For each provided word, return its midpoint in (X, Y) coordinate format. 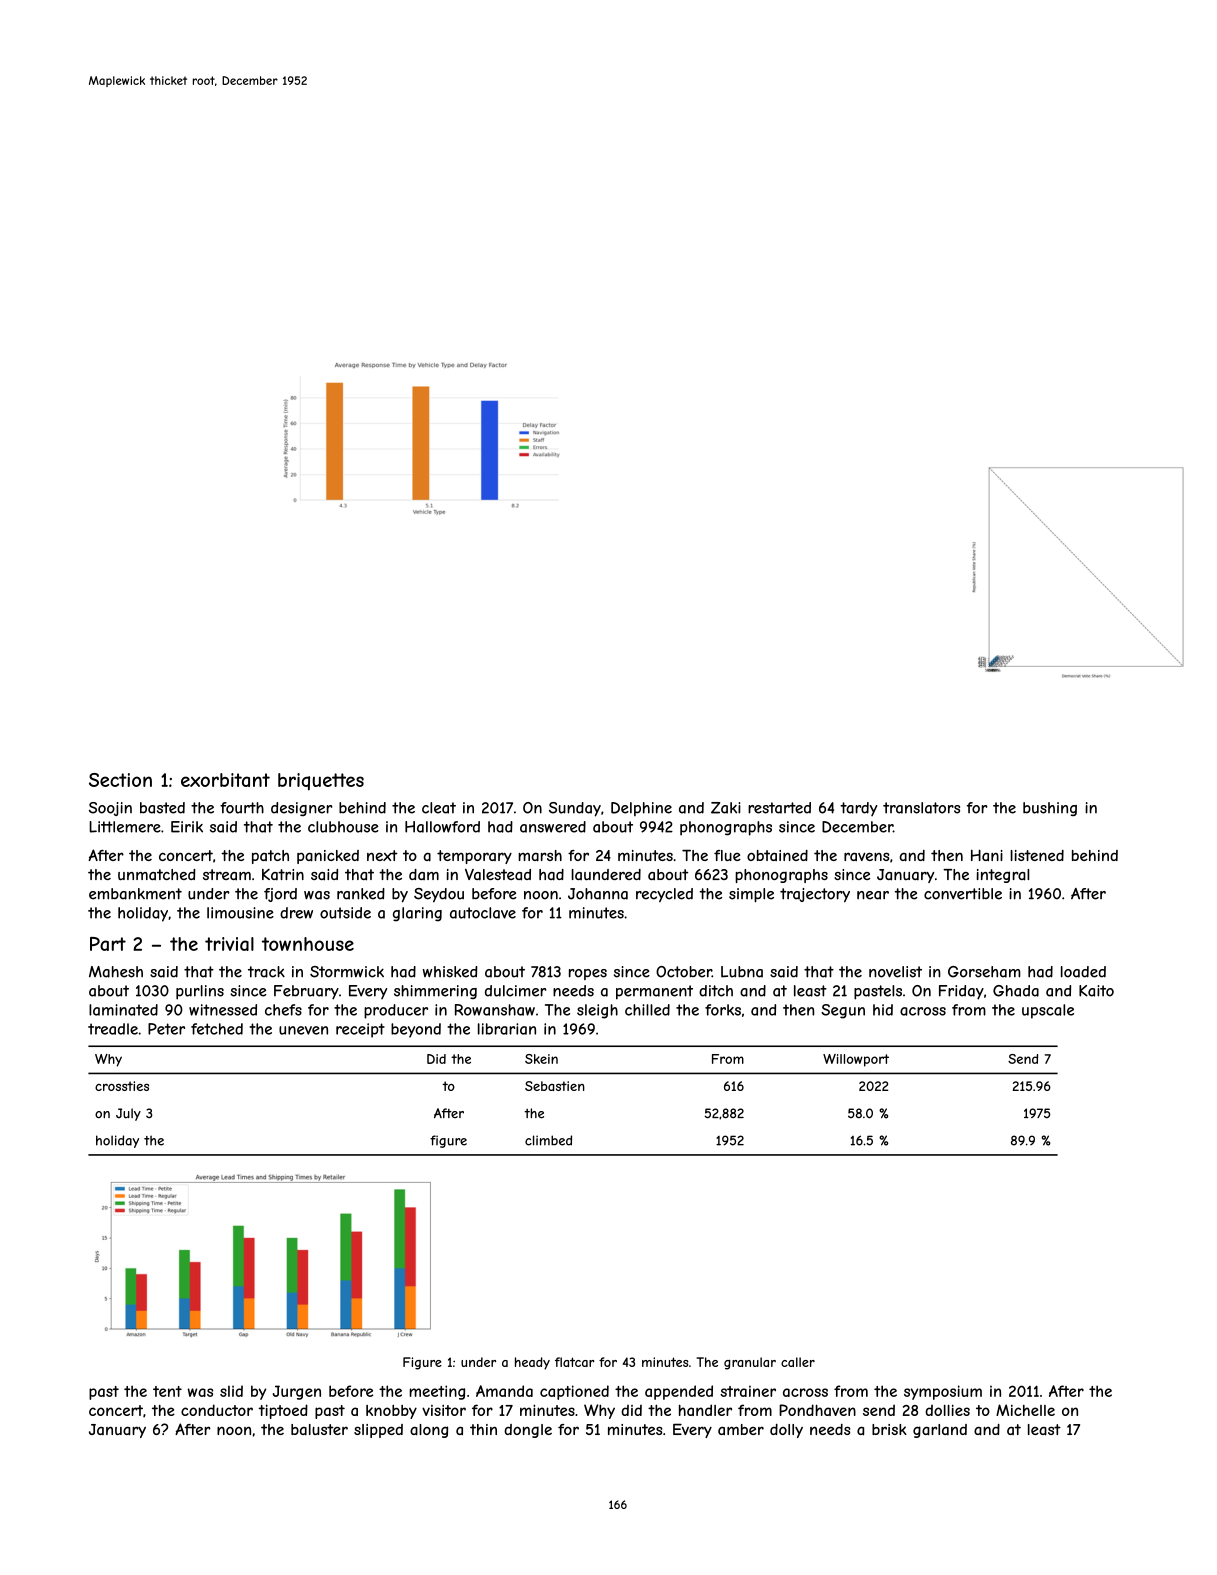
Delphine (641, 809)
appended (679, 1392)
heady (532, 1363)
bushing (1050, 809)
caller (798, 1362)
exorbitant (225, 780)
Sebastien (555, 1086)
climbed (548, 1140)
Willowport (856, 1060)
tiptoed (283, 1411)
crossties (122, 1086)
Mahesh (116, 972)
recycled (664, 895)
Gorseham (984, 972)
